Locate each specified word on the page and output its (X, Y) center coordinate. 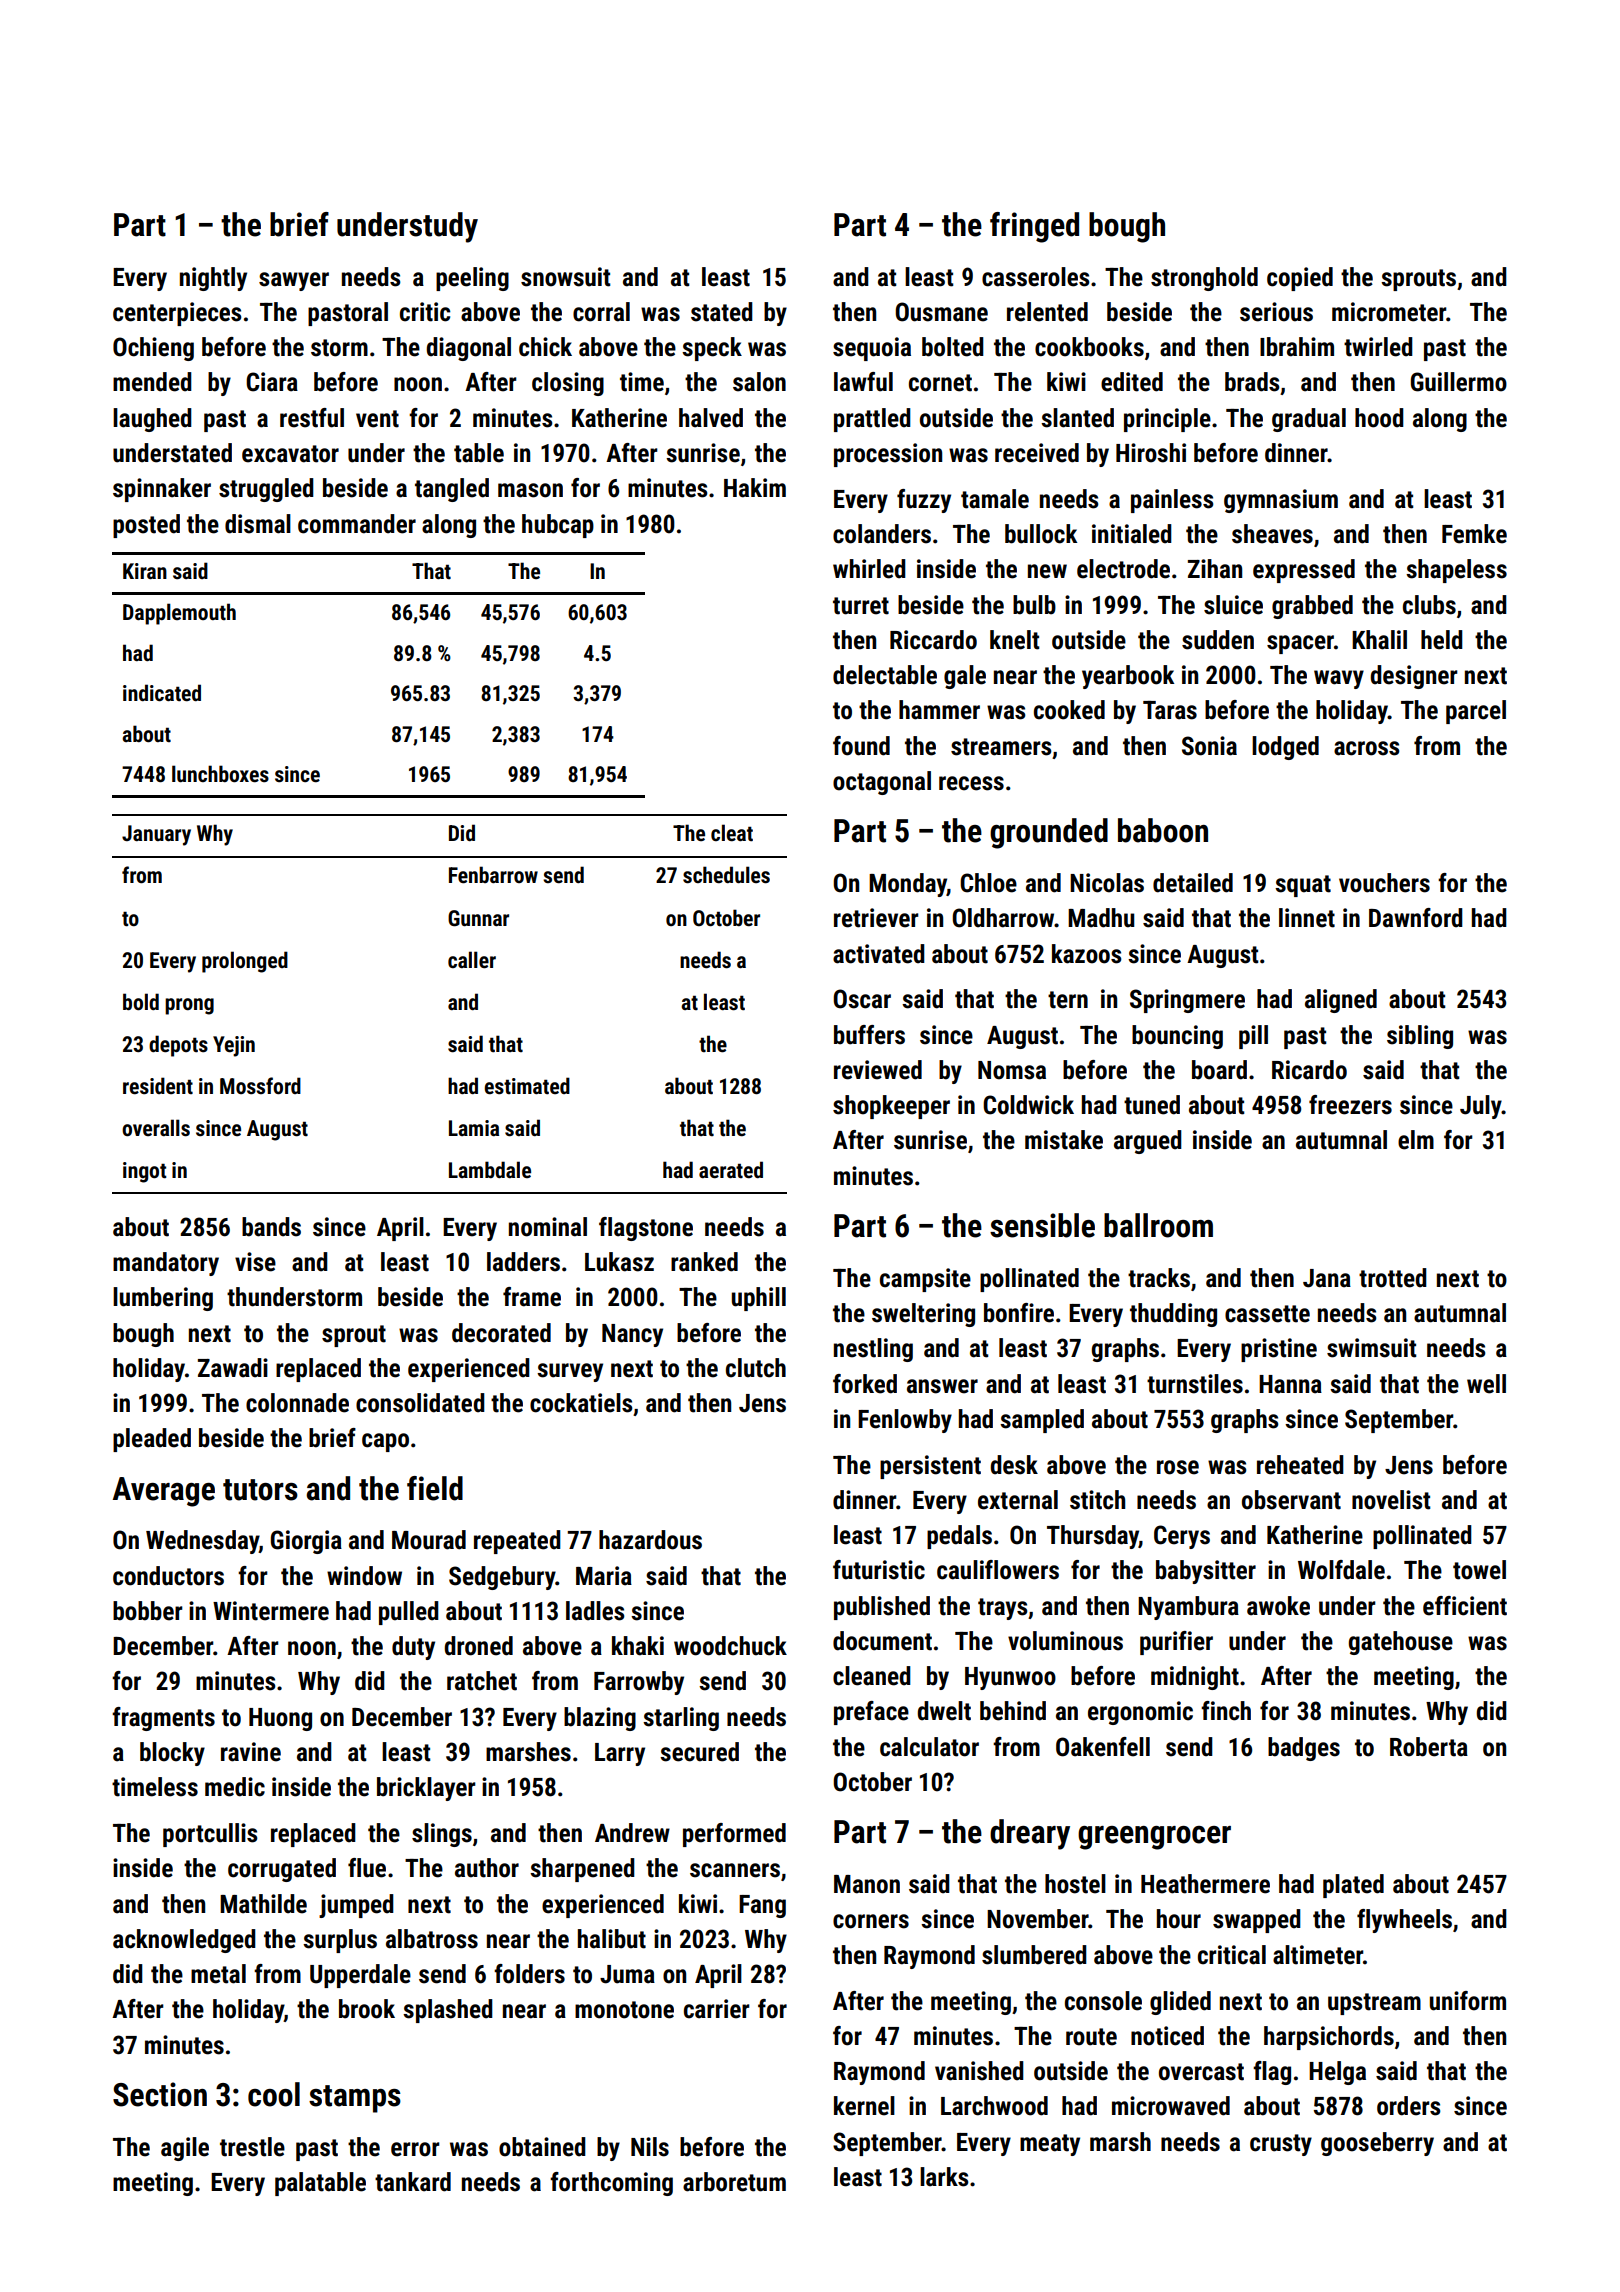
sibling (1420, 1037)
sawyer (294, 281)
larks (944, 2177)
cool (274, 2094)
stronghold (1204, 279)
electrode (1123, 569)
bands (271, 1227)
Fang (762, 1906)
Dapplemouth (179, 614)
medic (235, 1787)
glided (1180, 2003)
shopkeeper (891, 1107)
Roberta (1429, 1747)
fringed (1034, 227)
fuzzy (924, 501)
